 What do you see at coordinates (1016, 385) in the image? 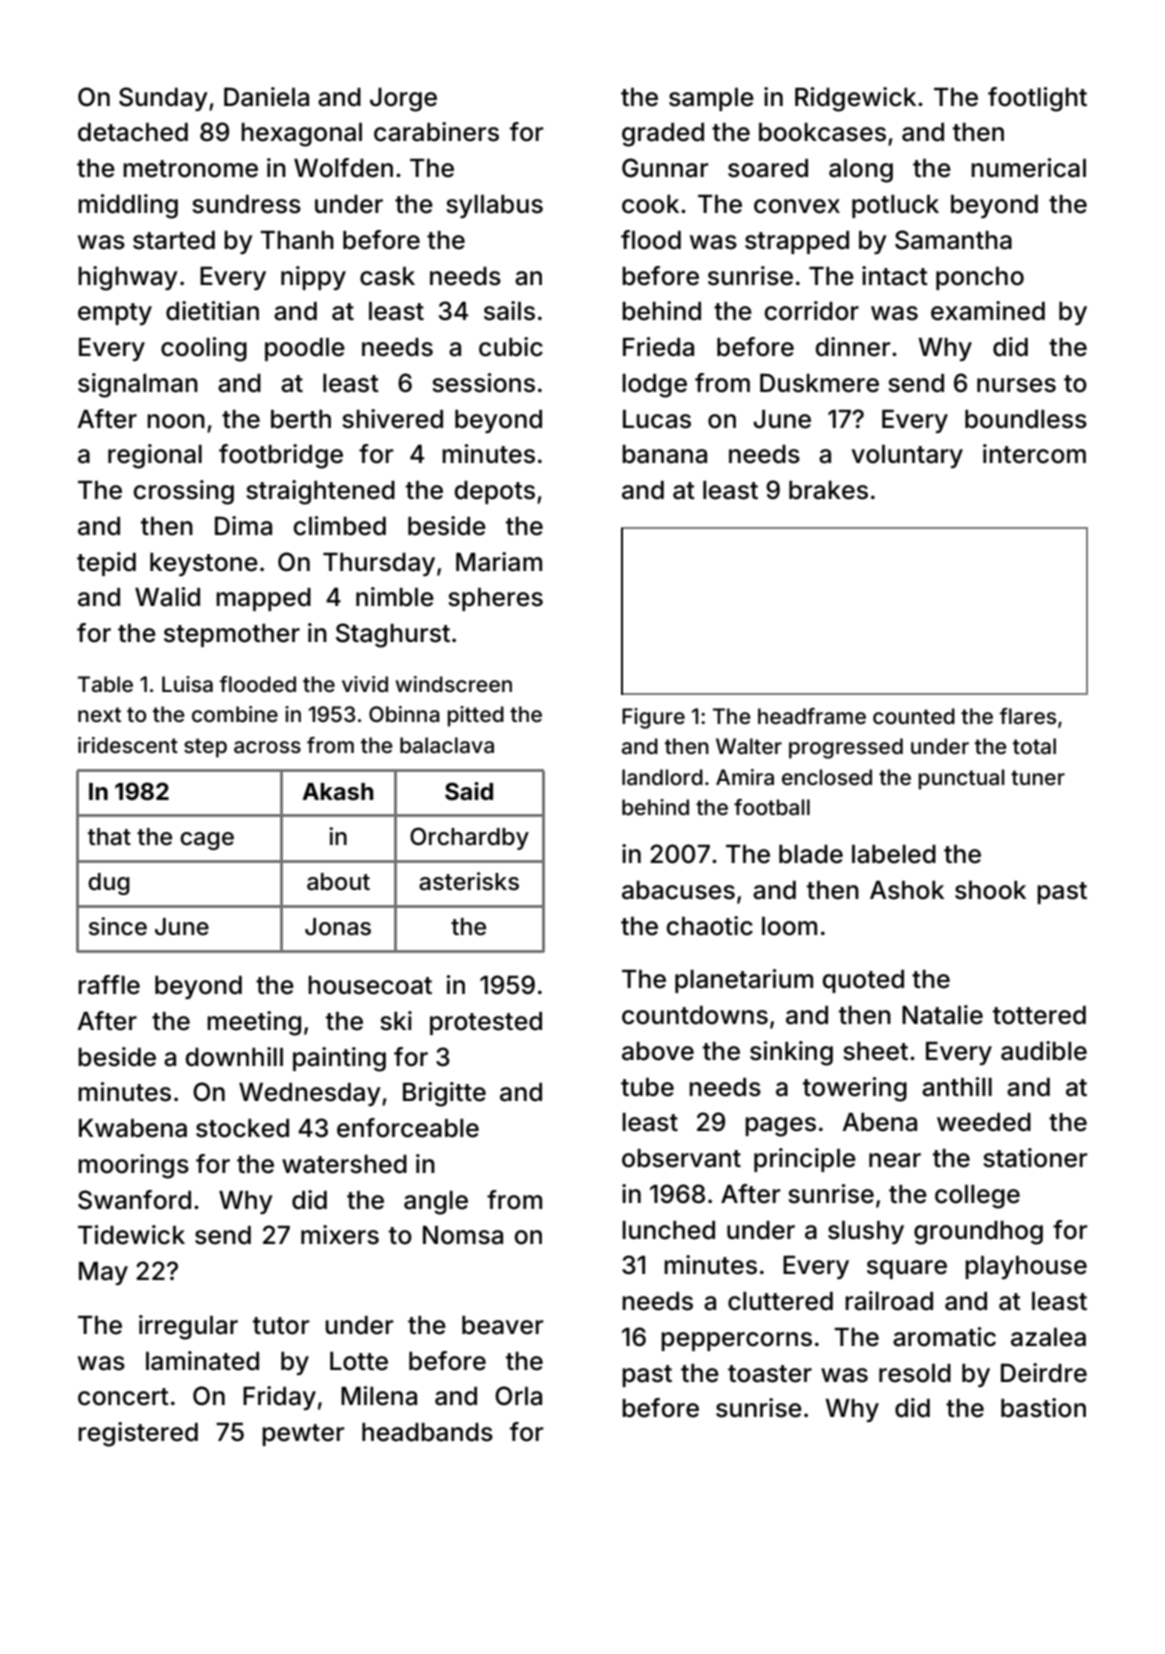
I see `nurses` at bounding box center [1016, 385].
